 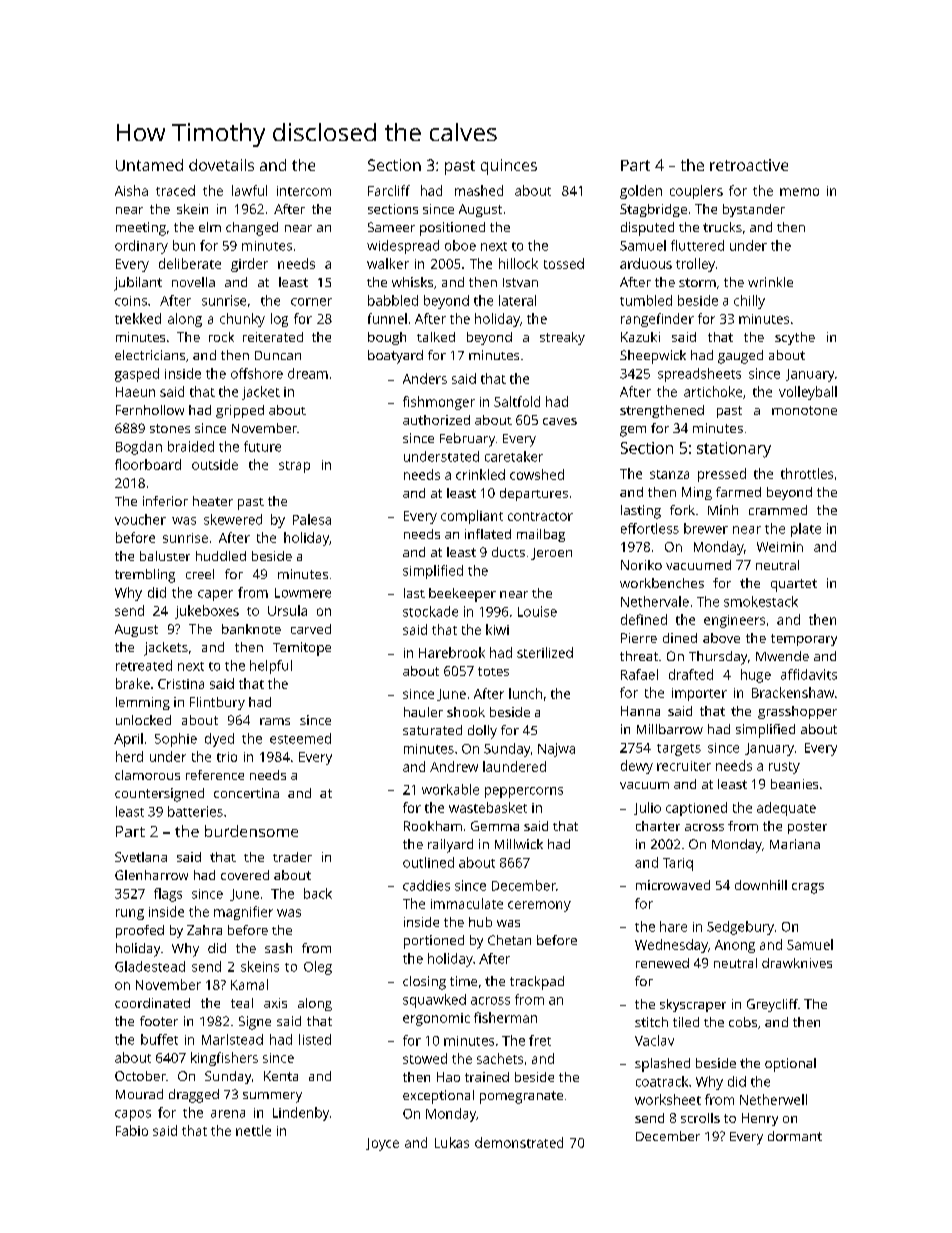 I want to click on Cristina, so click(x=181, y=684).
